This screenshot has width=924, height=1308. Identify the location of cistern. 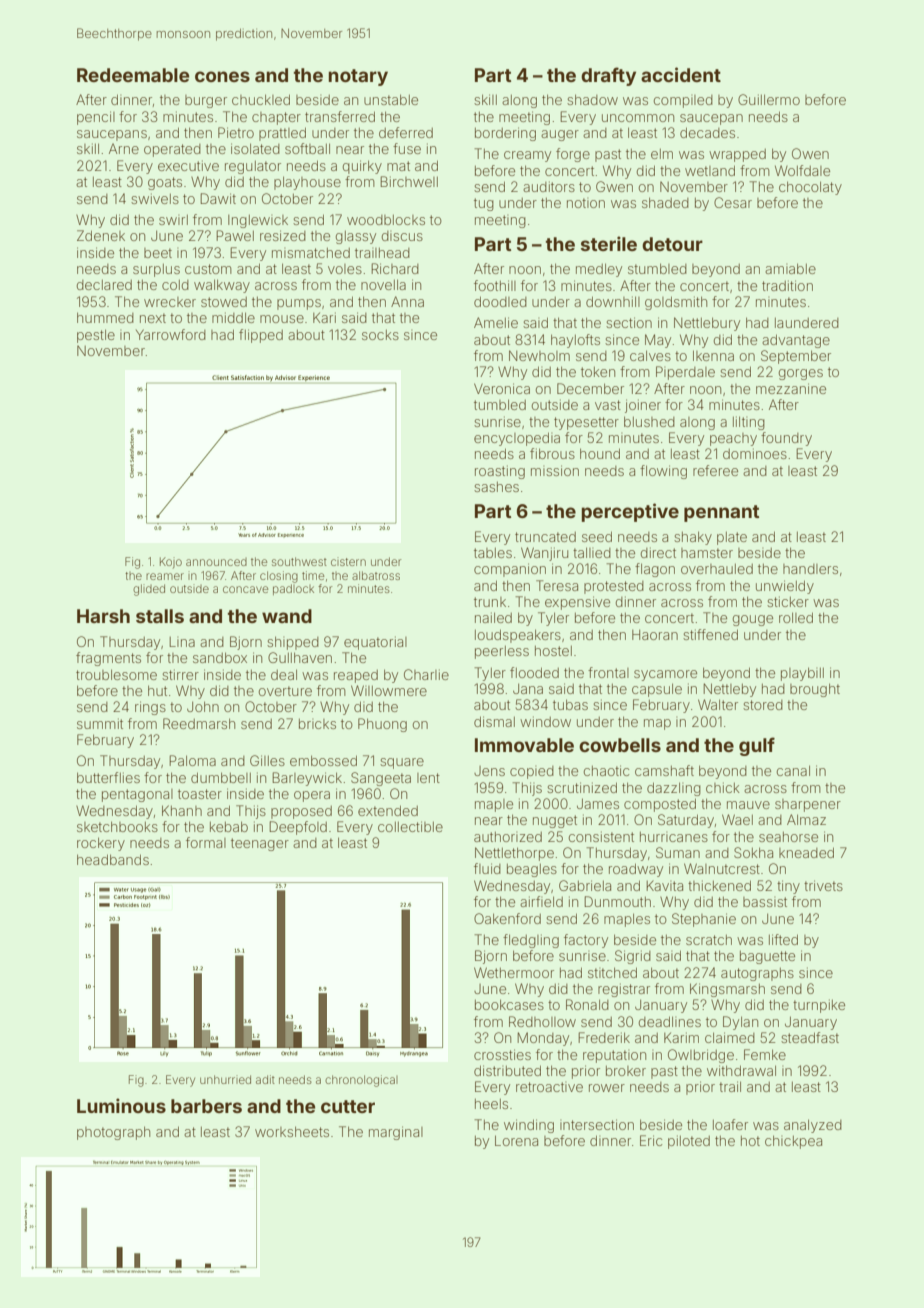
(348, 561).
